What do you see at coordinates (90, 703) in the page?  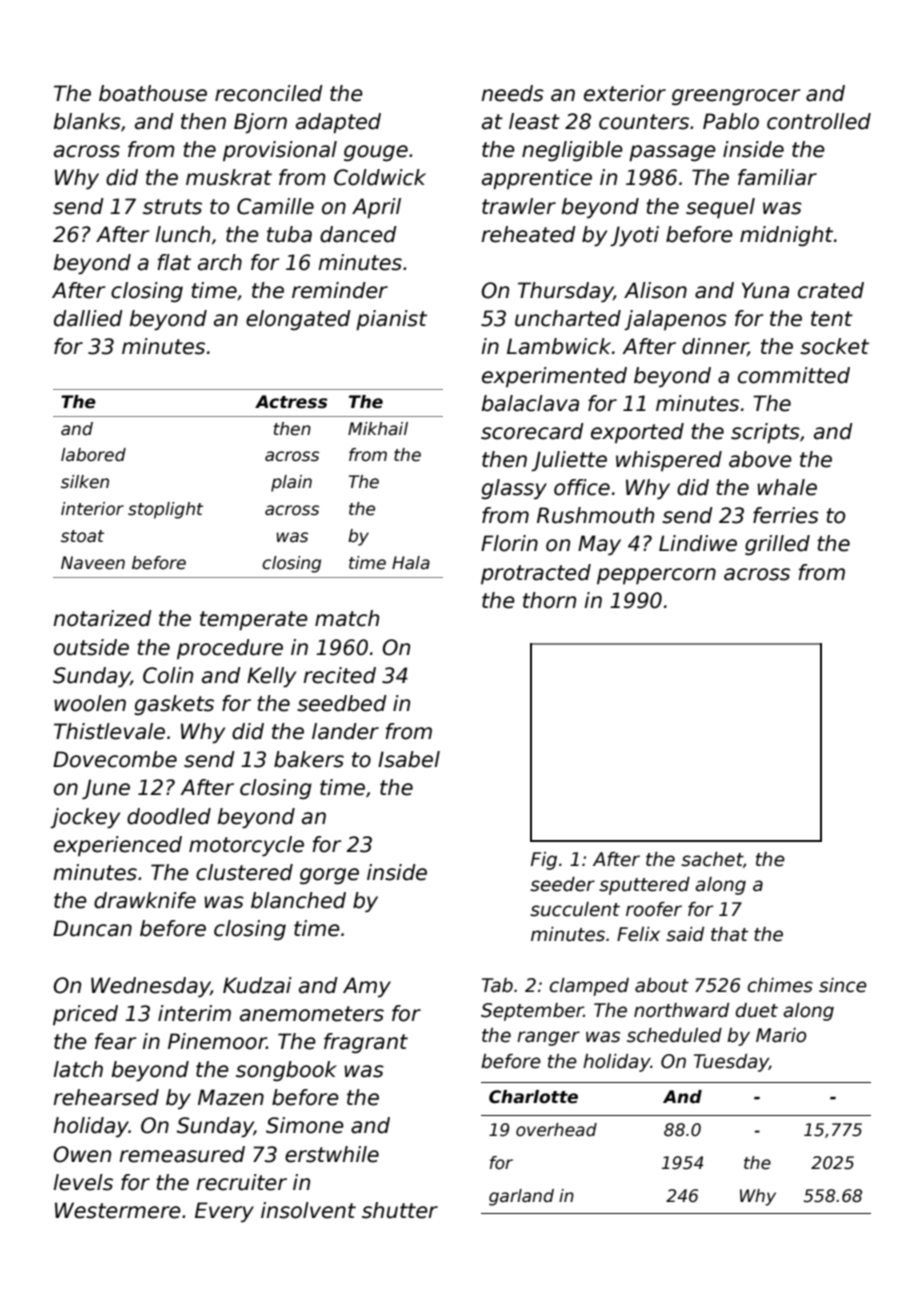 I see `woolen` at bounding box center [90, 703].
